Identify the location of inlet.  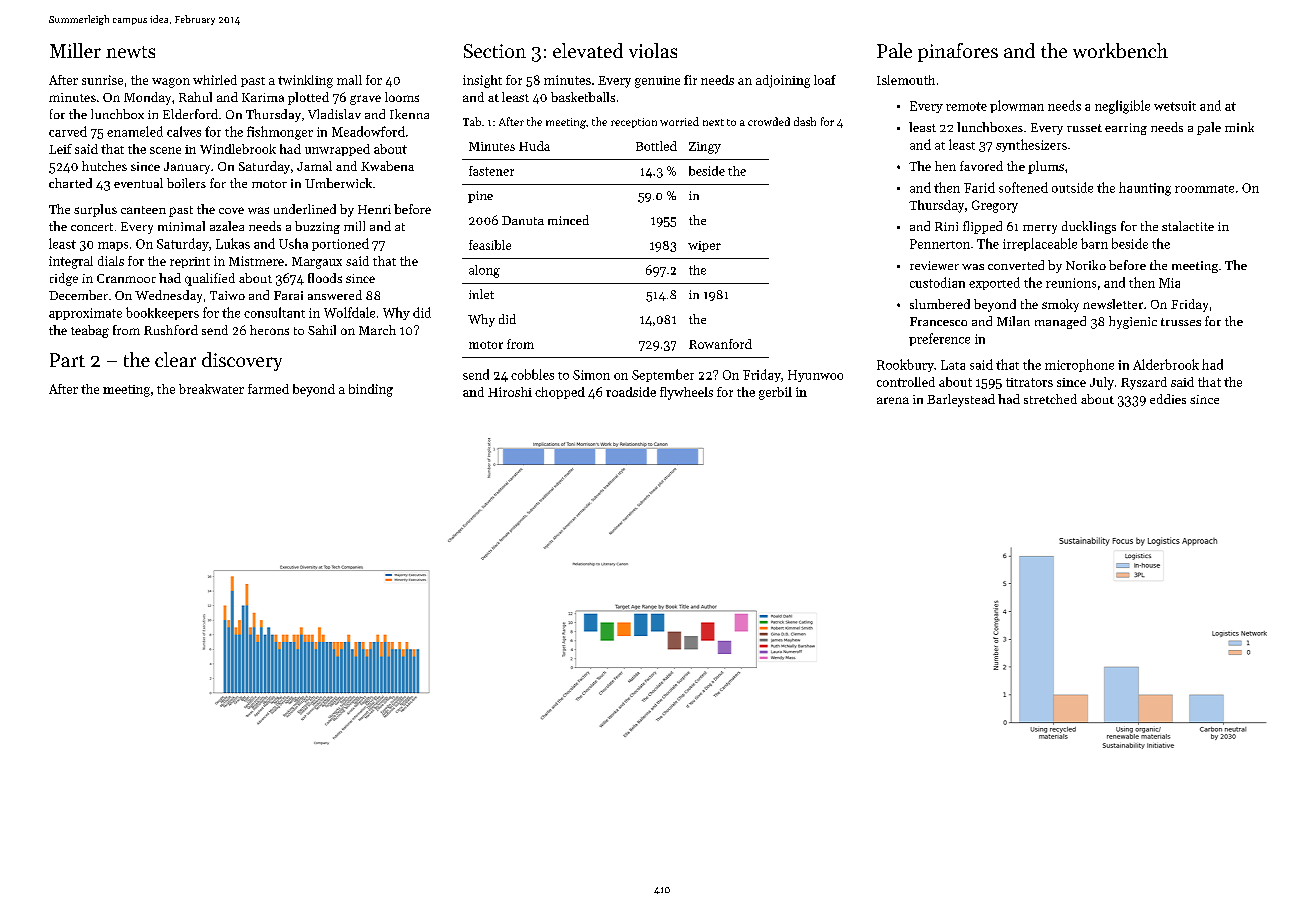
(481, 294).
